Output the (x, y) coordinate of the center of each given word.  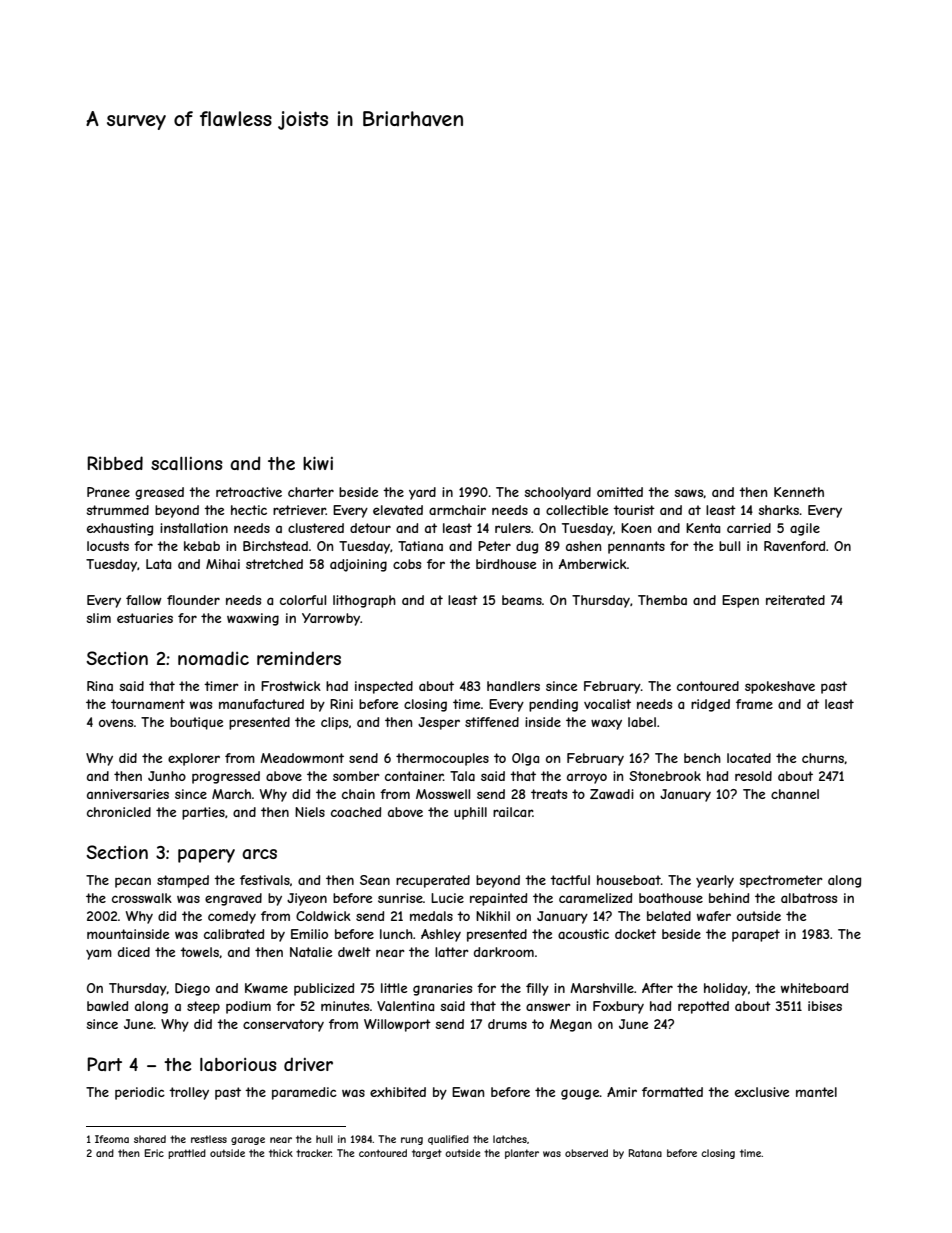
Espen (740, 601)
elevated (398, 510)
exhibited (398, 1092)
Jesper (439, 723)
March (231, 794)
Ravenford (794, 546)
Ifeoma (112, 1139)
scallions (187, 464)
